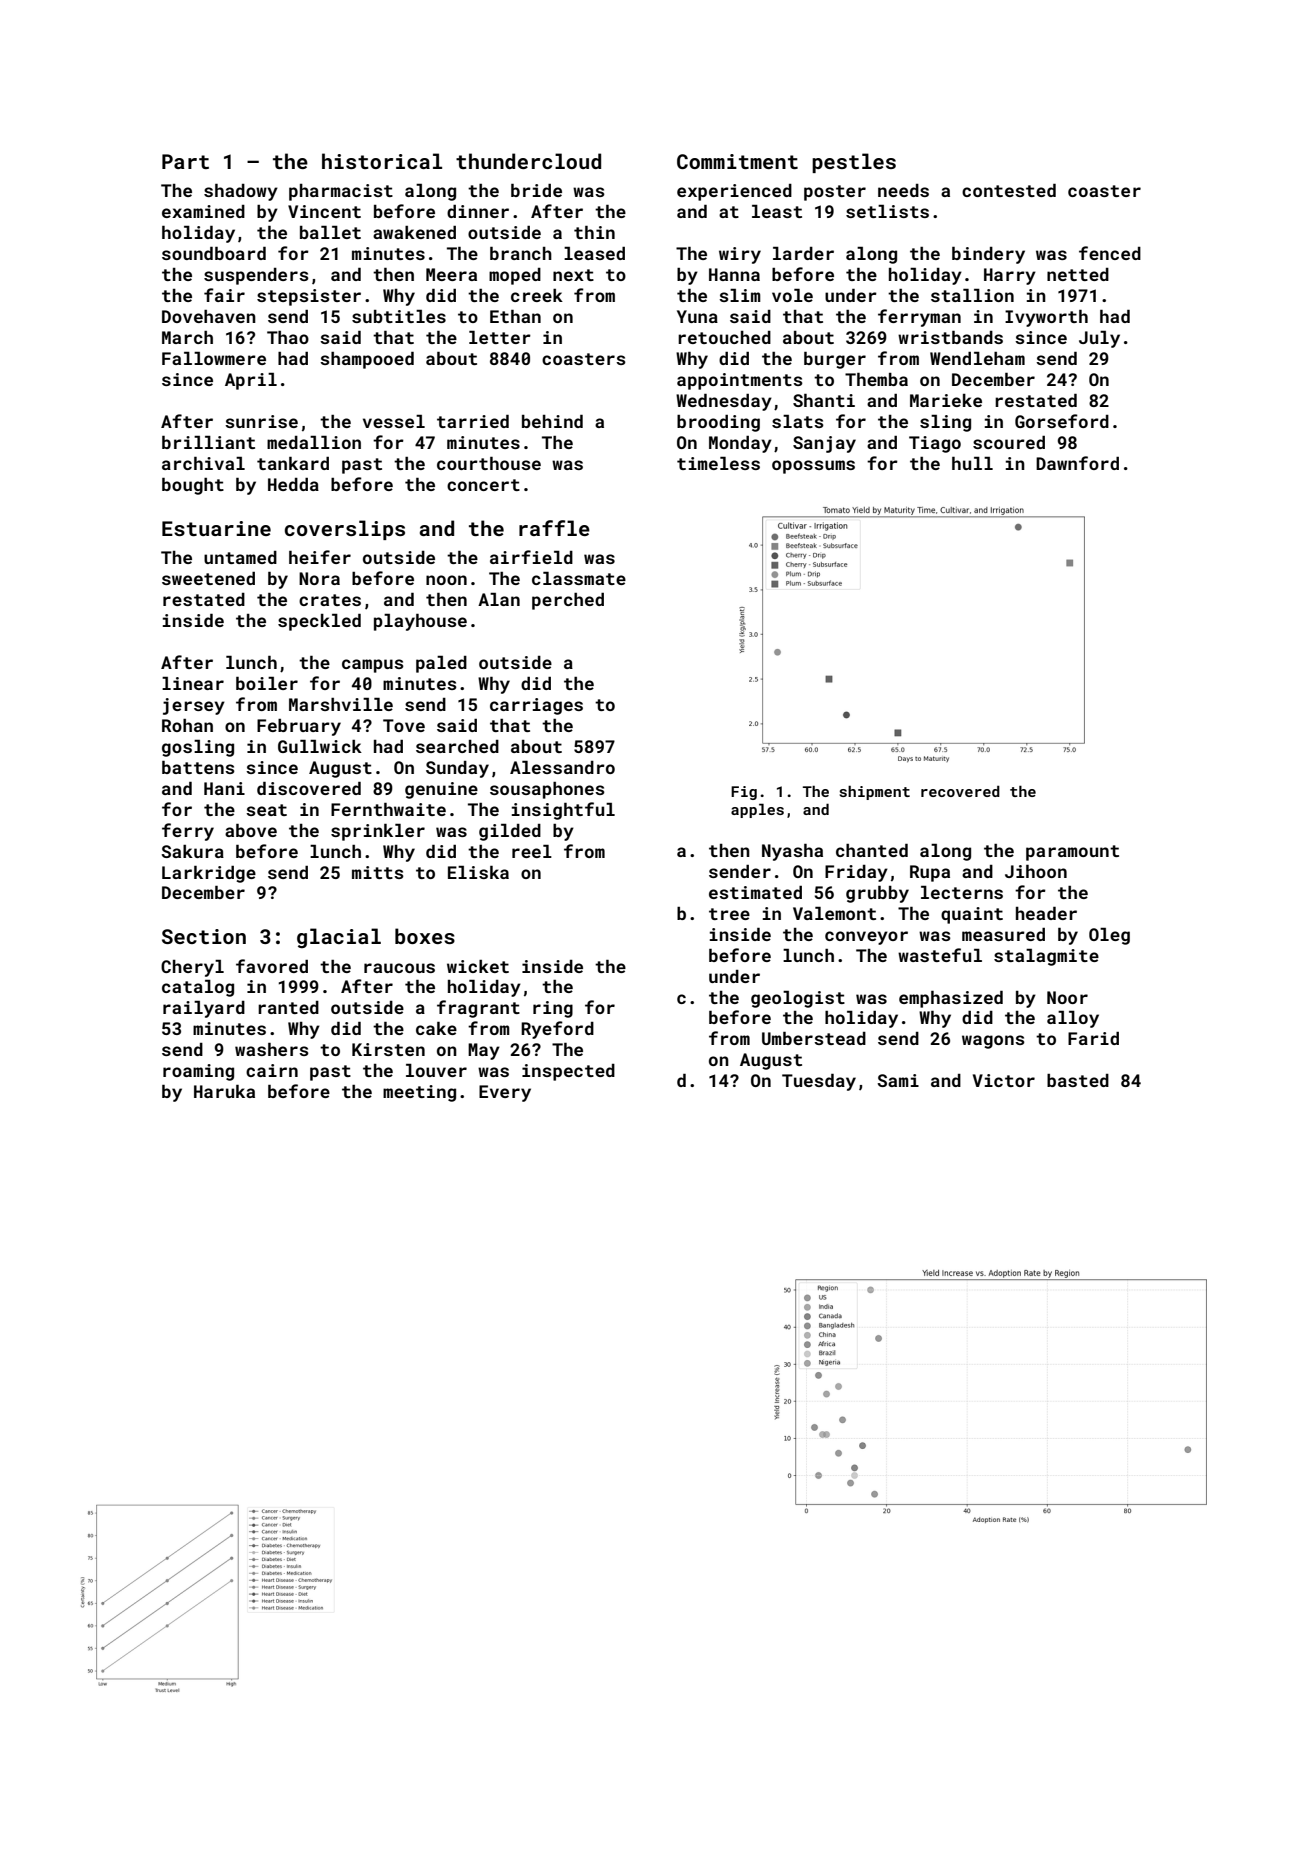 Image resolution: width=1311 pixels, height=1854 pixels. What do you see at coordinates (451, 274) in the screenshot?
I see `Meera` at bounding box center [451, 274].
